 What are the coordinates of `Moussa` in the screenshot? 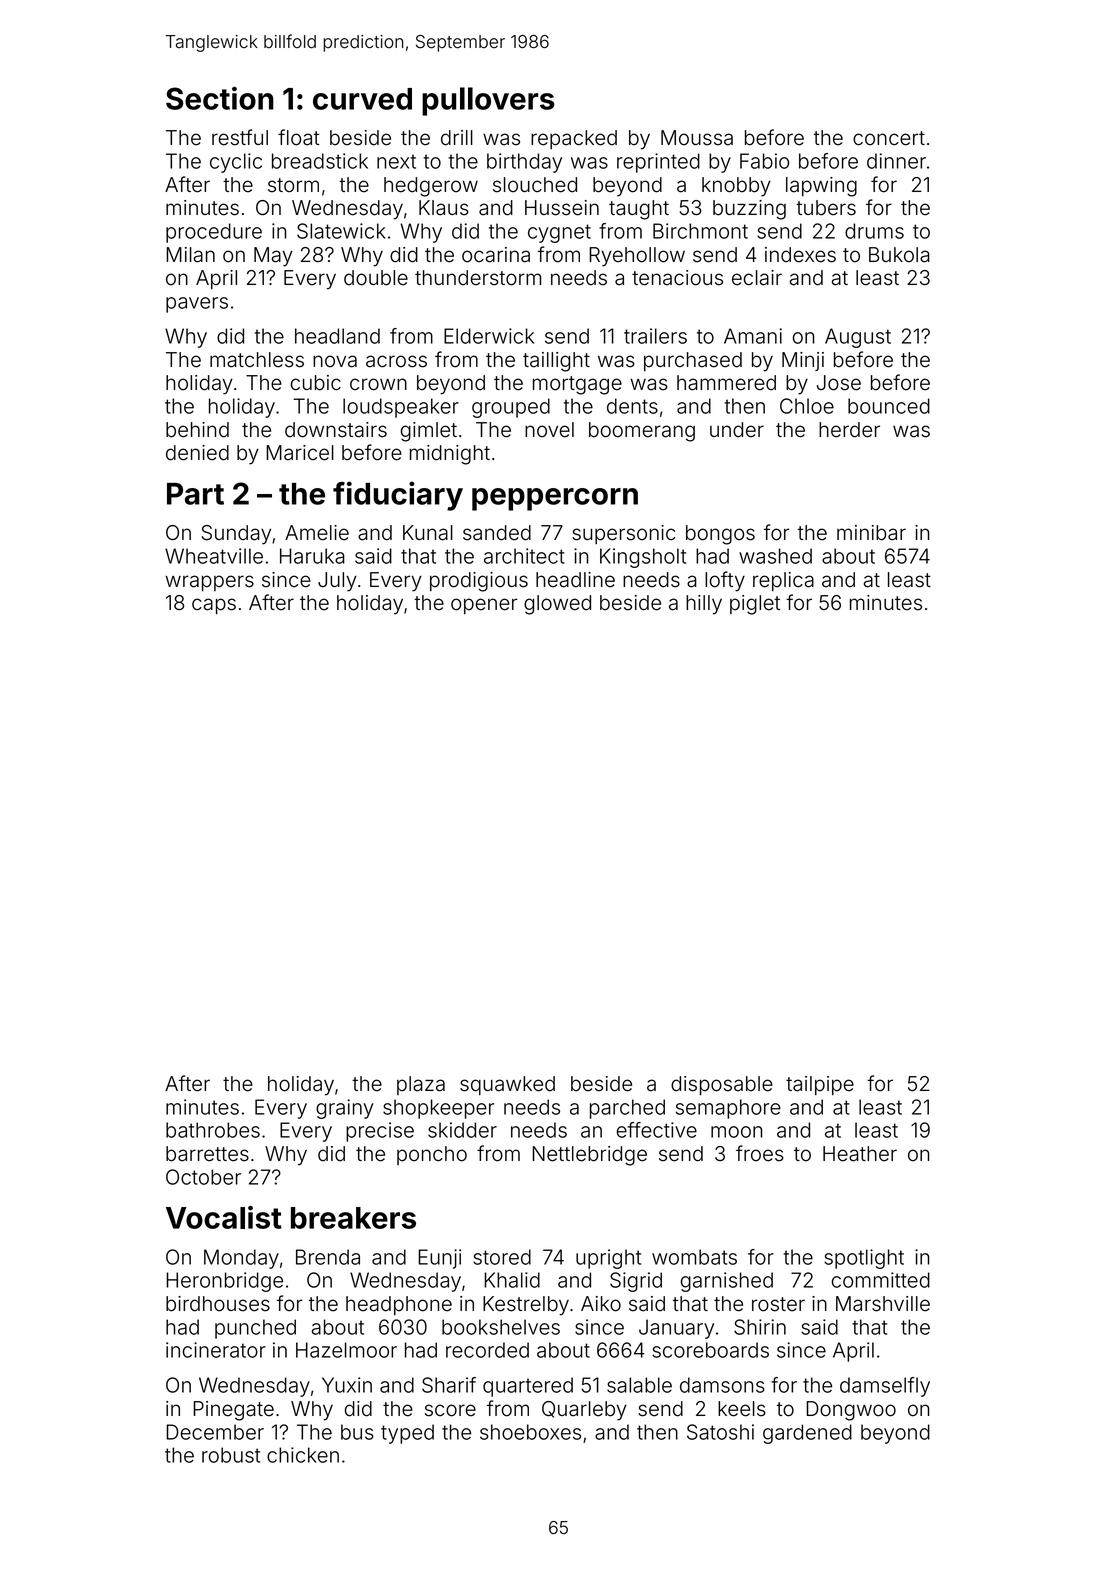 It's located at (697, 138).
